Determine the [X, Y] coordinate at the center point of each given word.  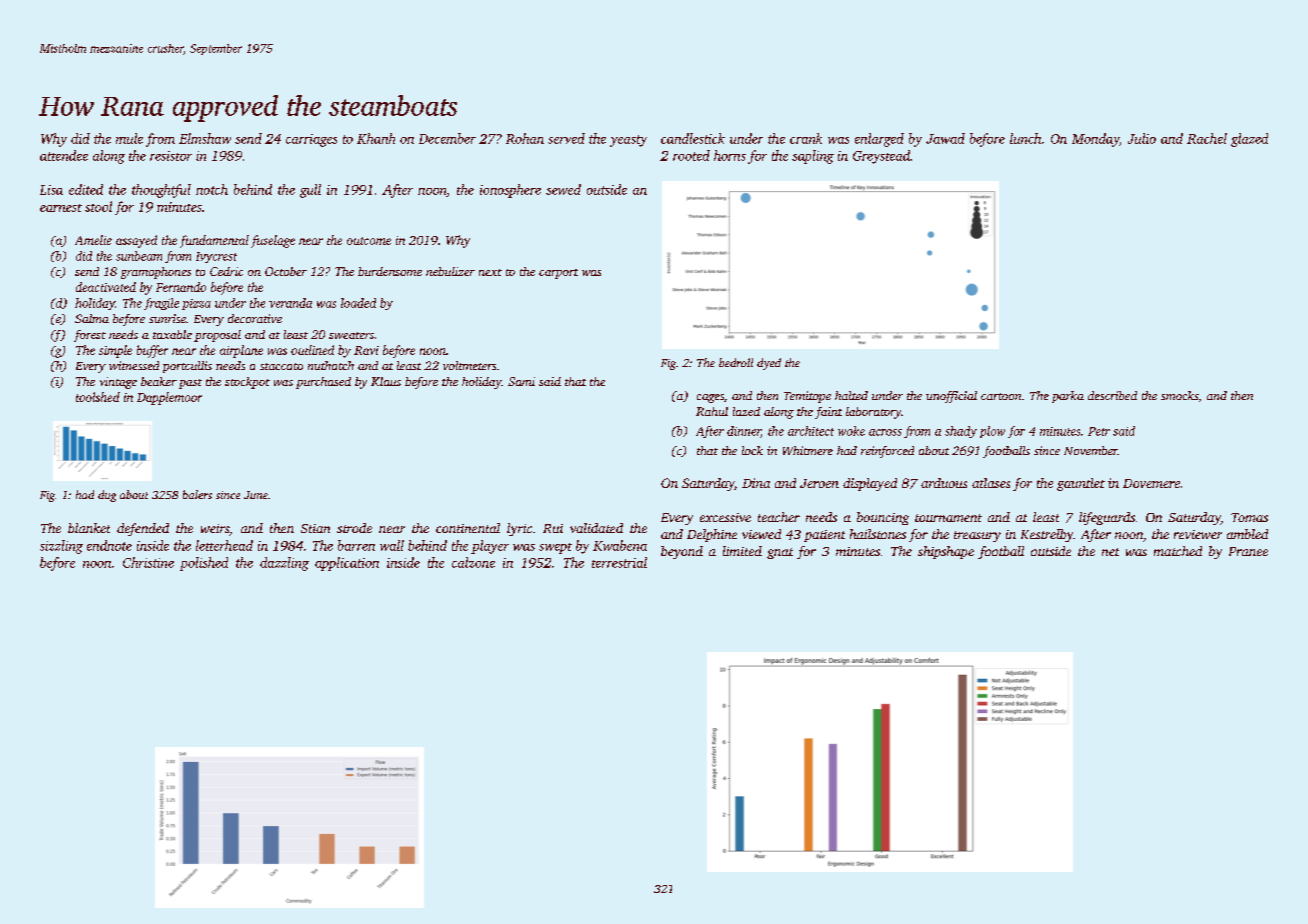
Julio [1142, 138]
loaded [358, 303]
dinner [744, 432]
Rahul [712, 411]
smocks [1180, 395]
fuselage [273, 241]
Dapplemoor [169, 398]
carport [558, 274]
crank [806, 138]
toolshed [98, 397]
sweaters [351, 335]
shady [961, 432]
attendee [64, 155]
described [1112, 395]
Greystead [881, 157]
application [347, 564]
